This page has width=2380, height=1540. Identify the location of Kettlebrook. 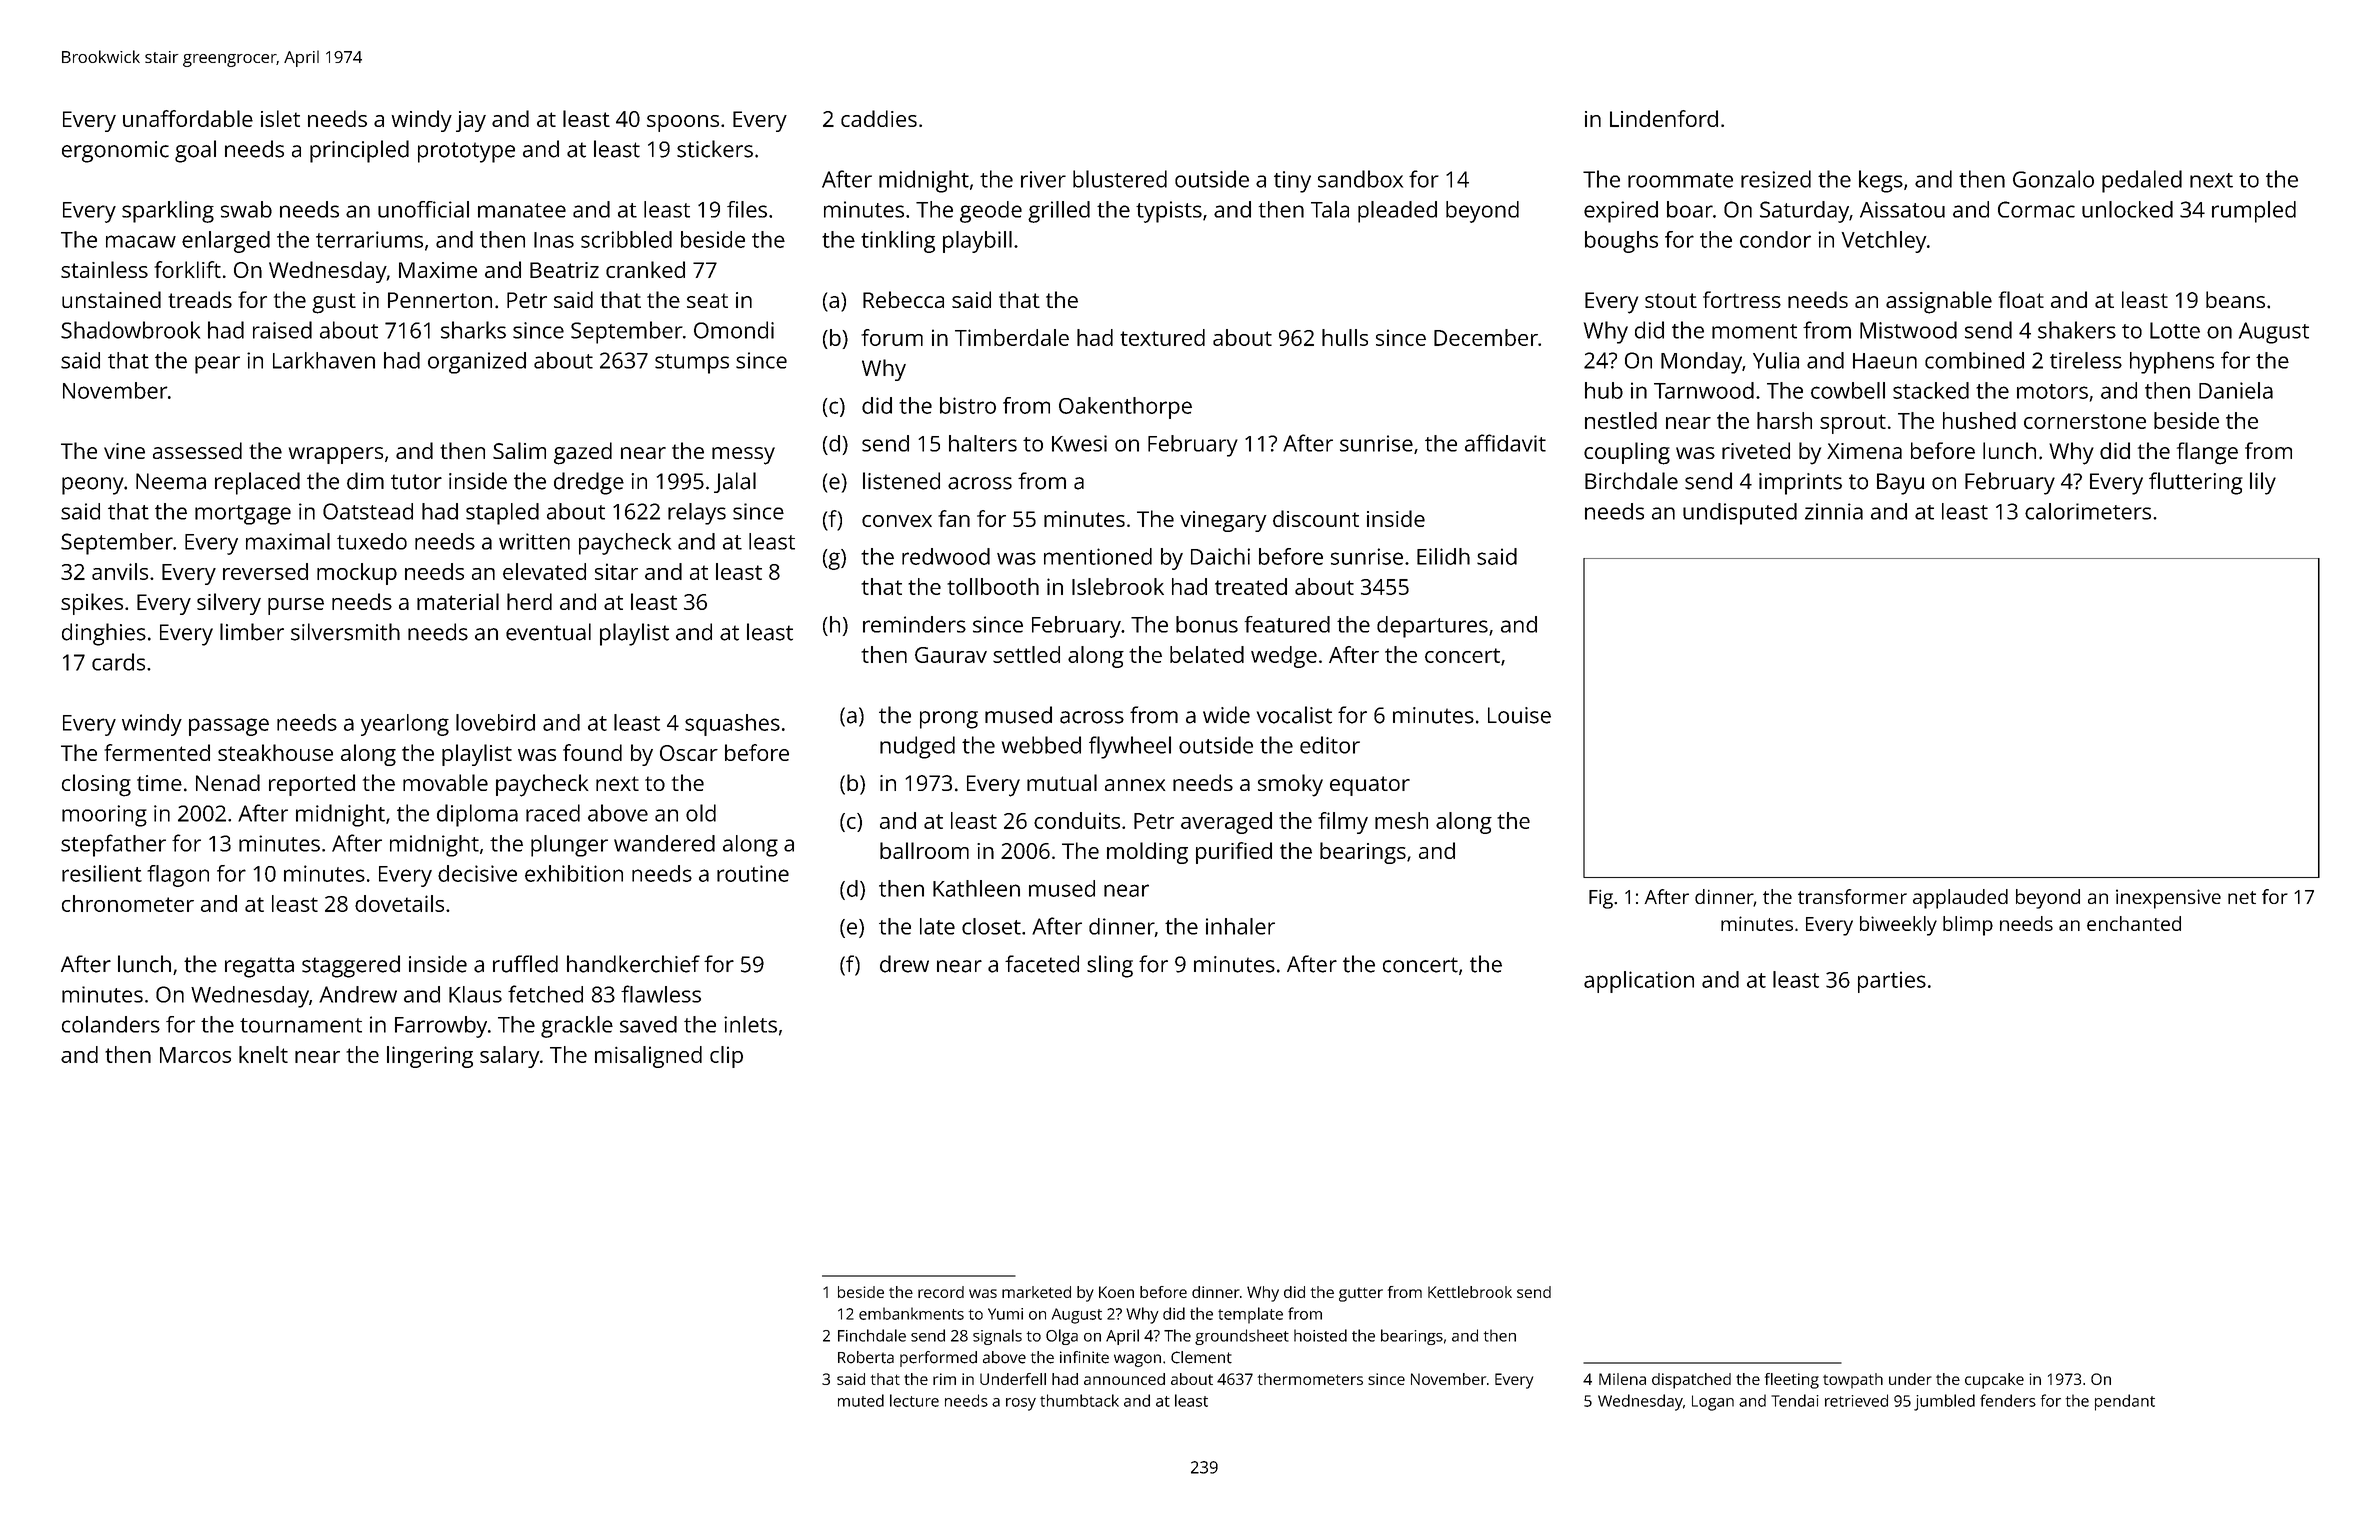
(1470, 1292).
